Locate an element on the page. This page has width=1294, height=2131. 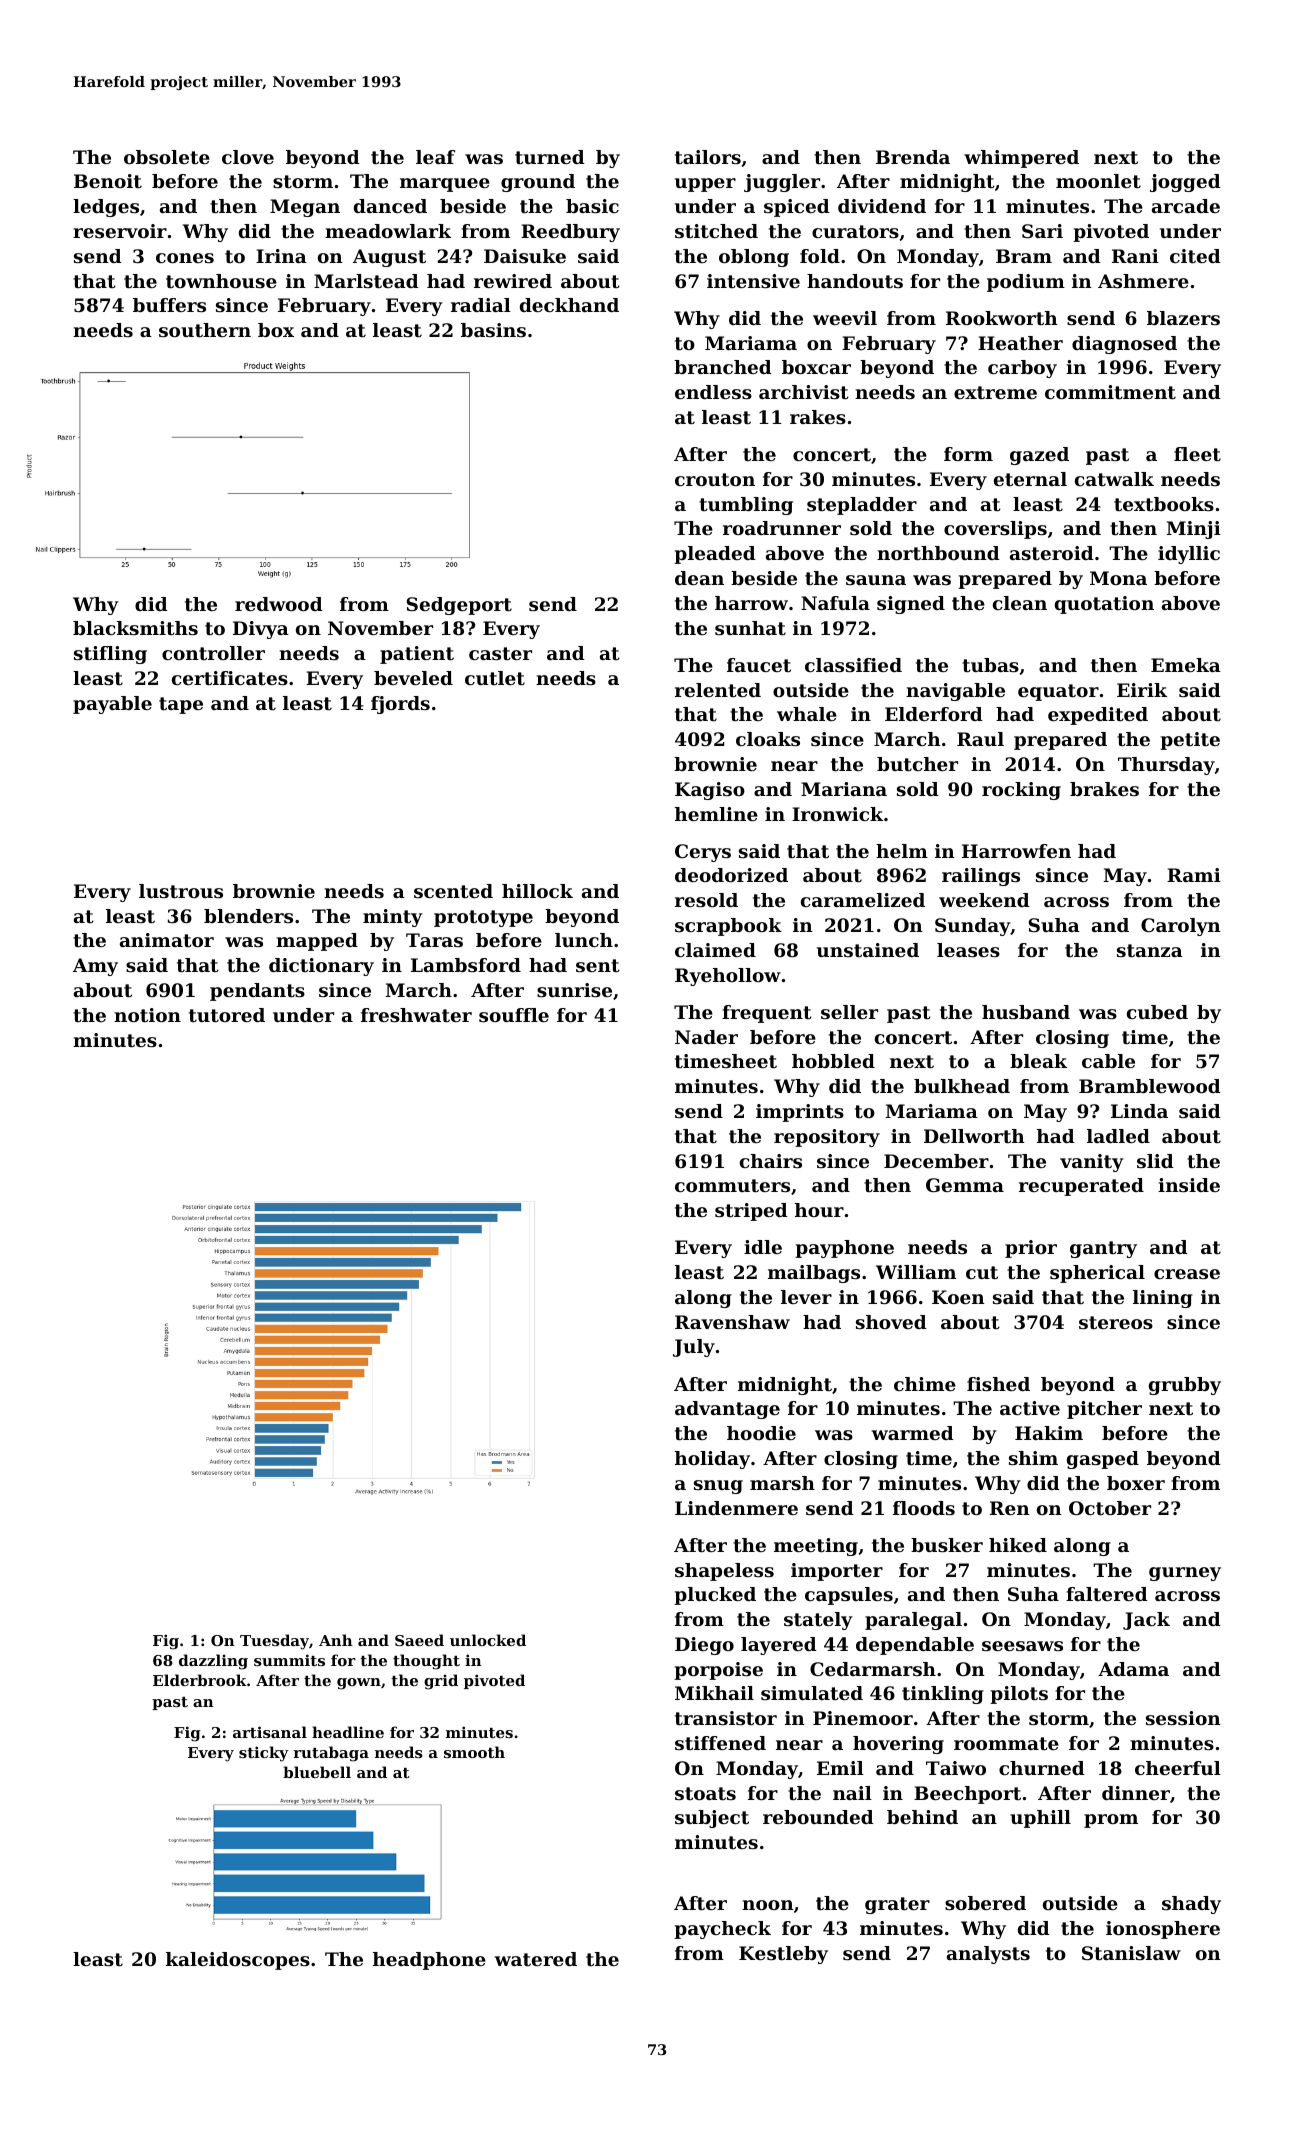
payphone is located at coordinates (844, 1249).
